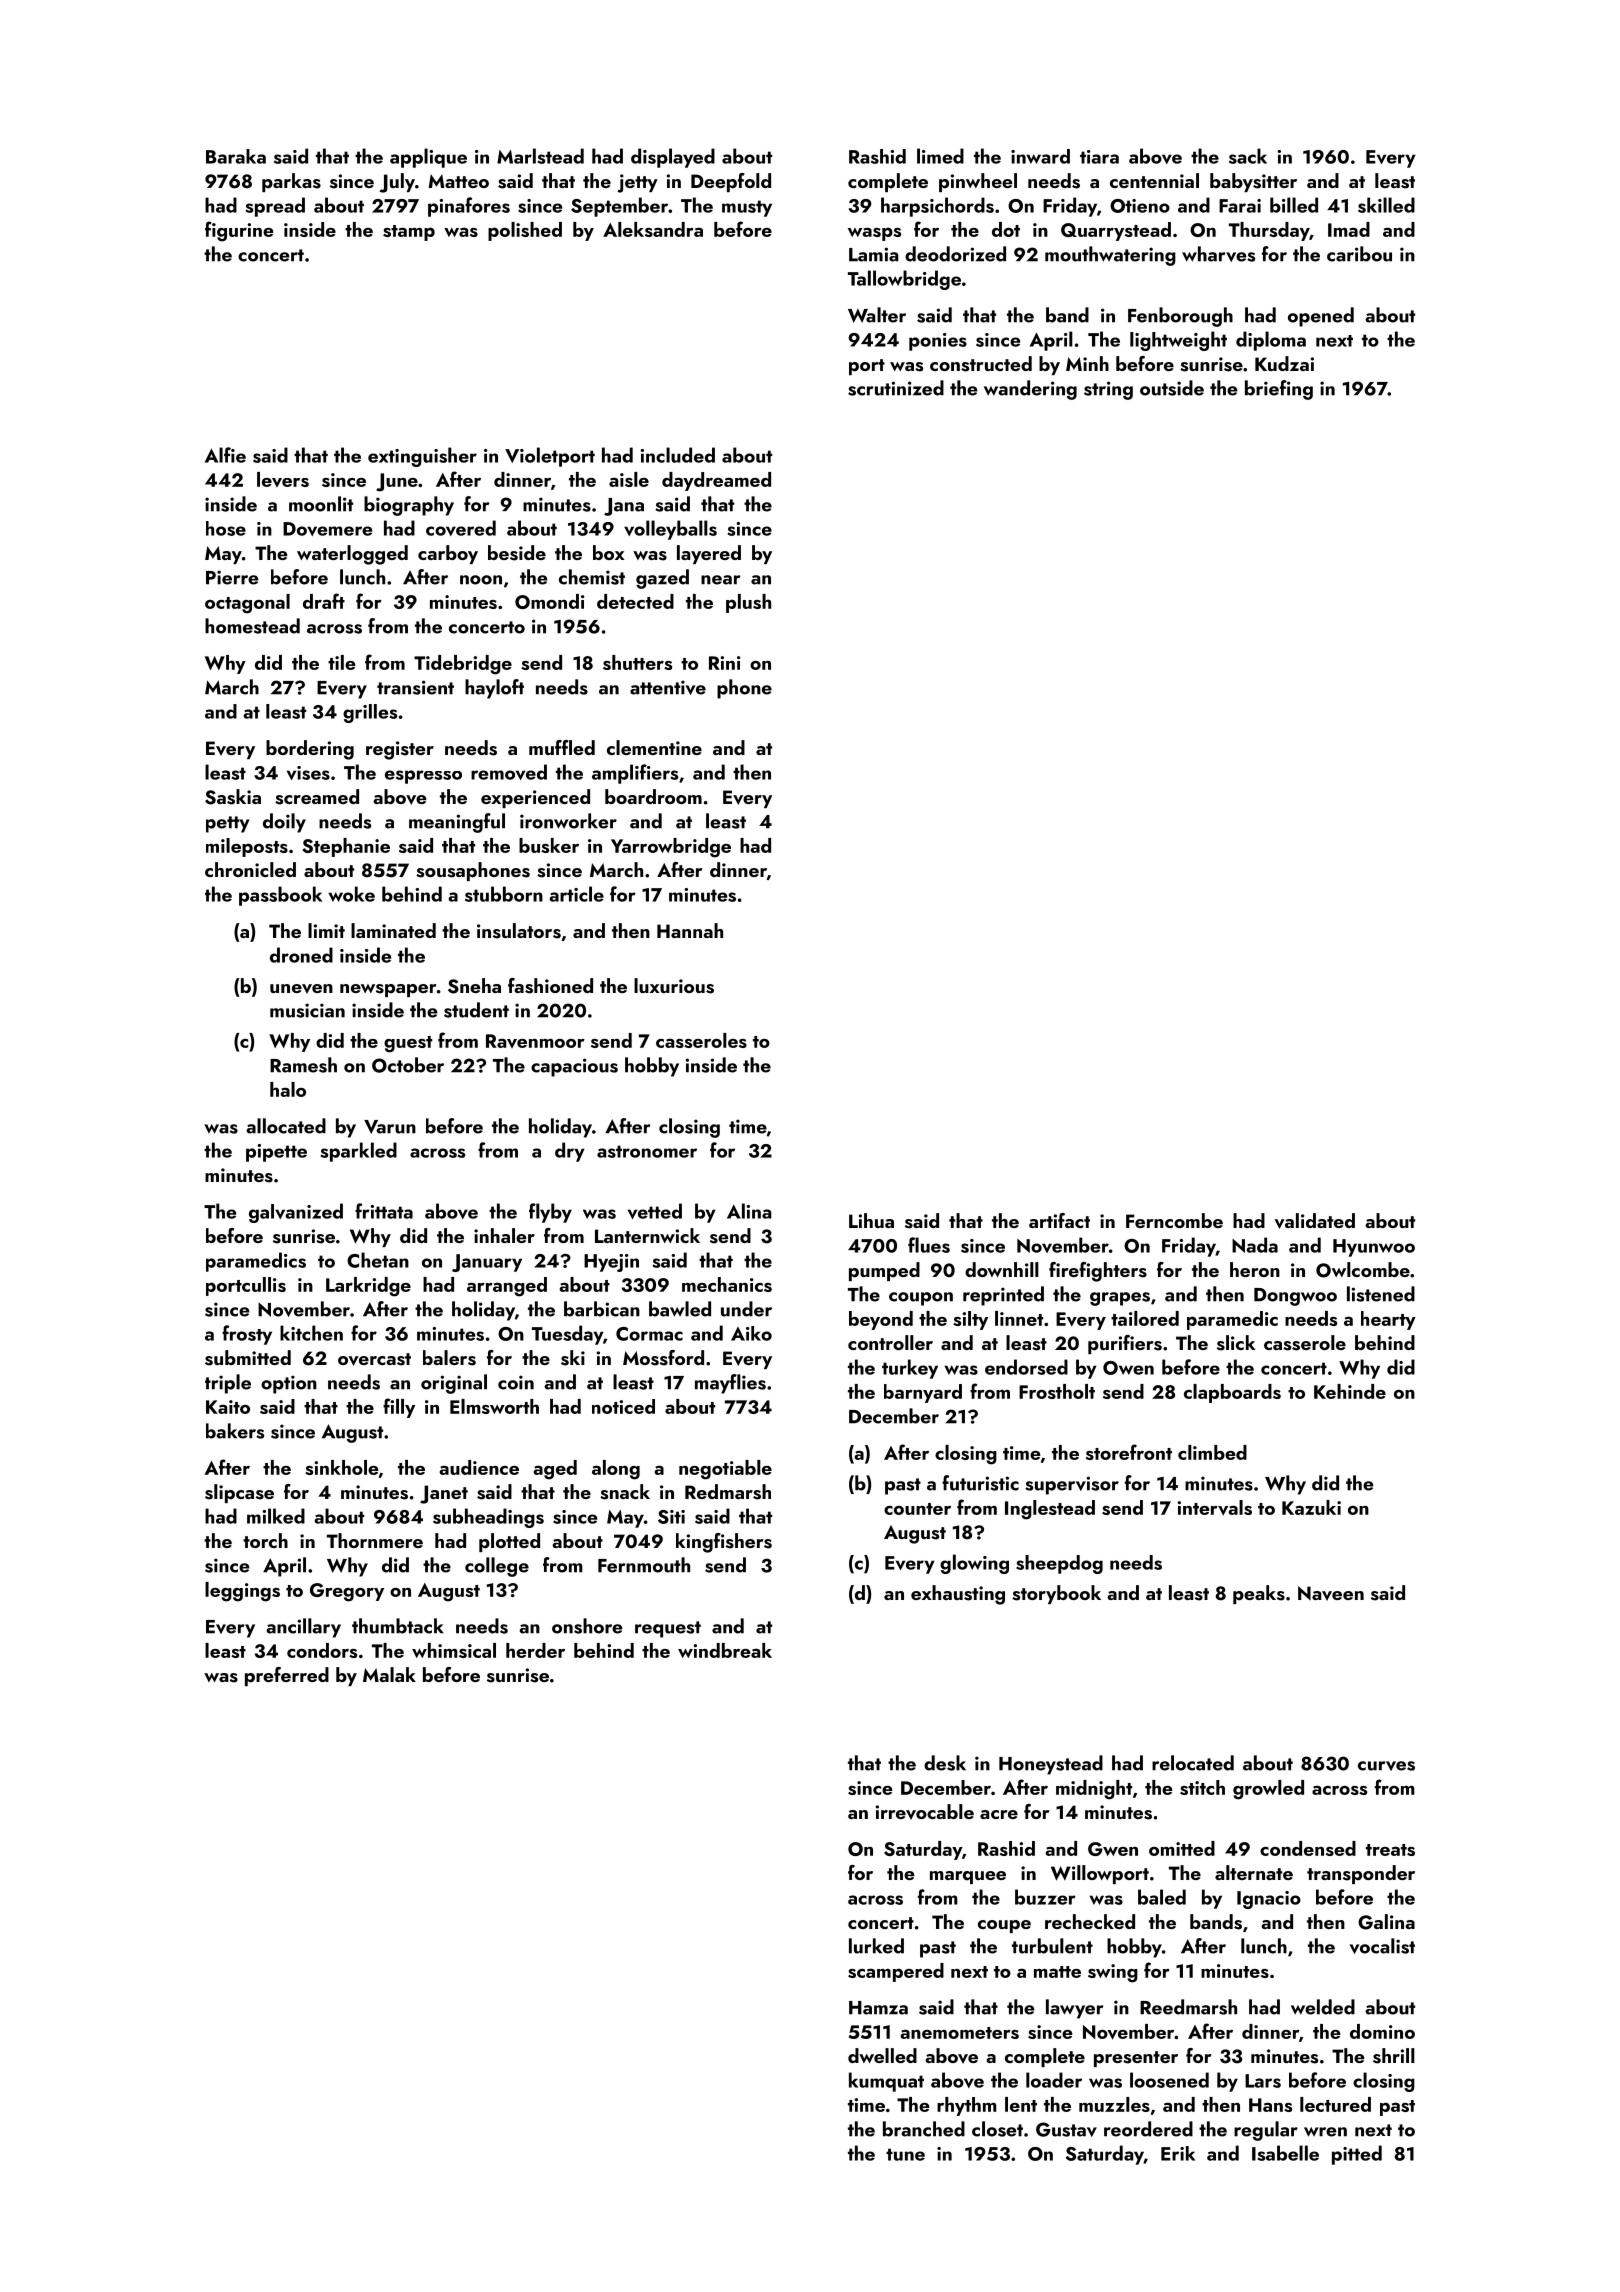 This screenshot has width=1620, height=2292. Describe the element at coordinates (487, 1263) in the screenshot. I see `January` at that location.
